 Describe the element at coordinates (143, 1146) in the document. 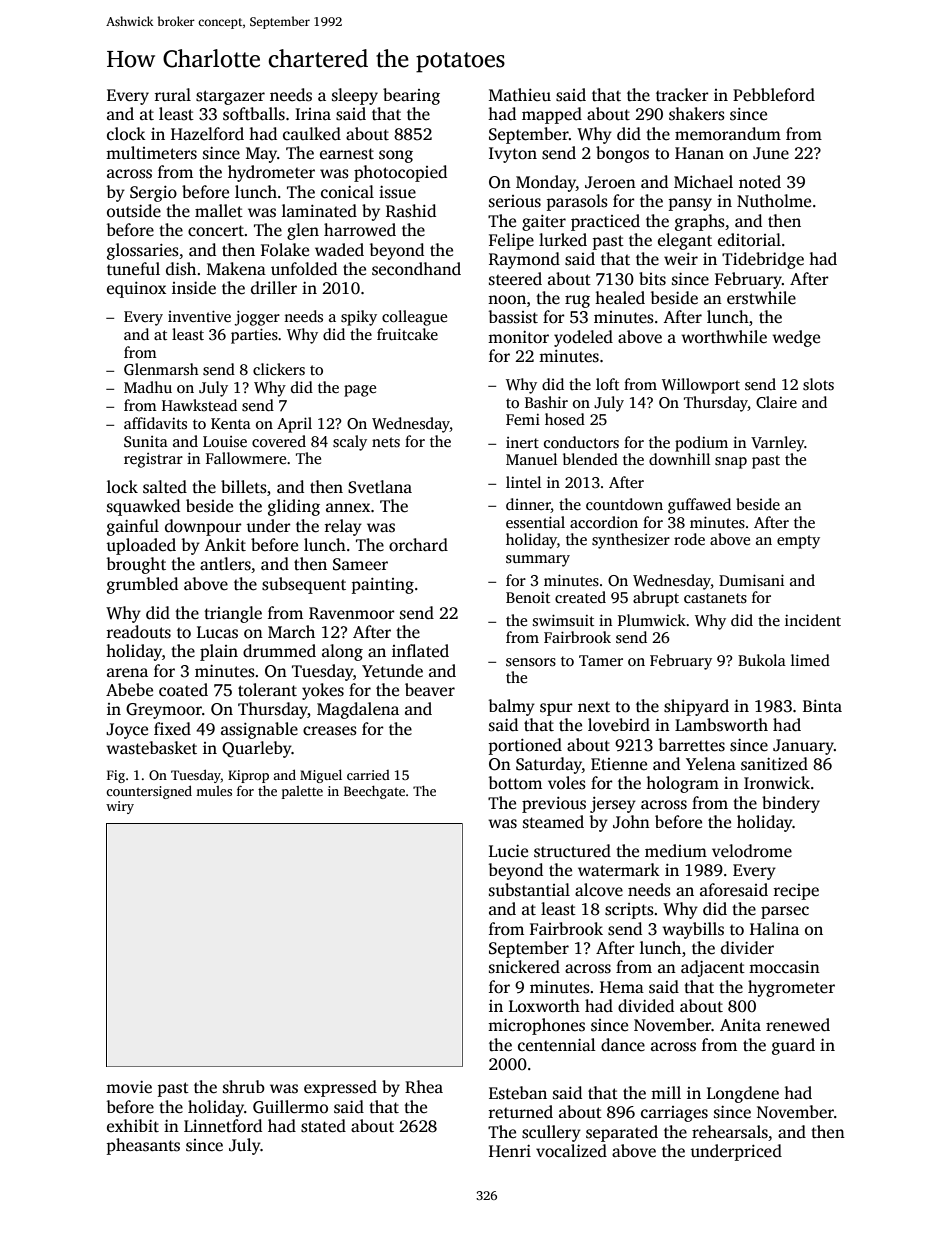

I see `pheasants` at that location.
